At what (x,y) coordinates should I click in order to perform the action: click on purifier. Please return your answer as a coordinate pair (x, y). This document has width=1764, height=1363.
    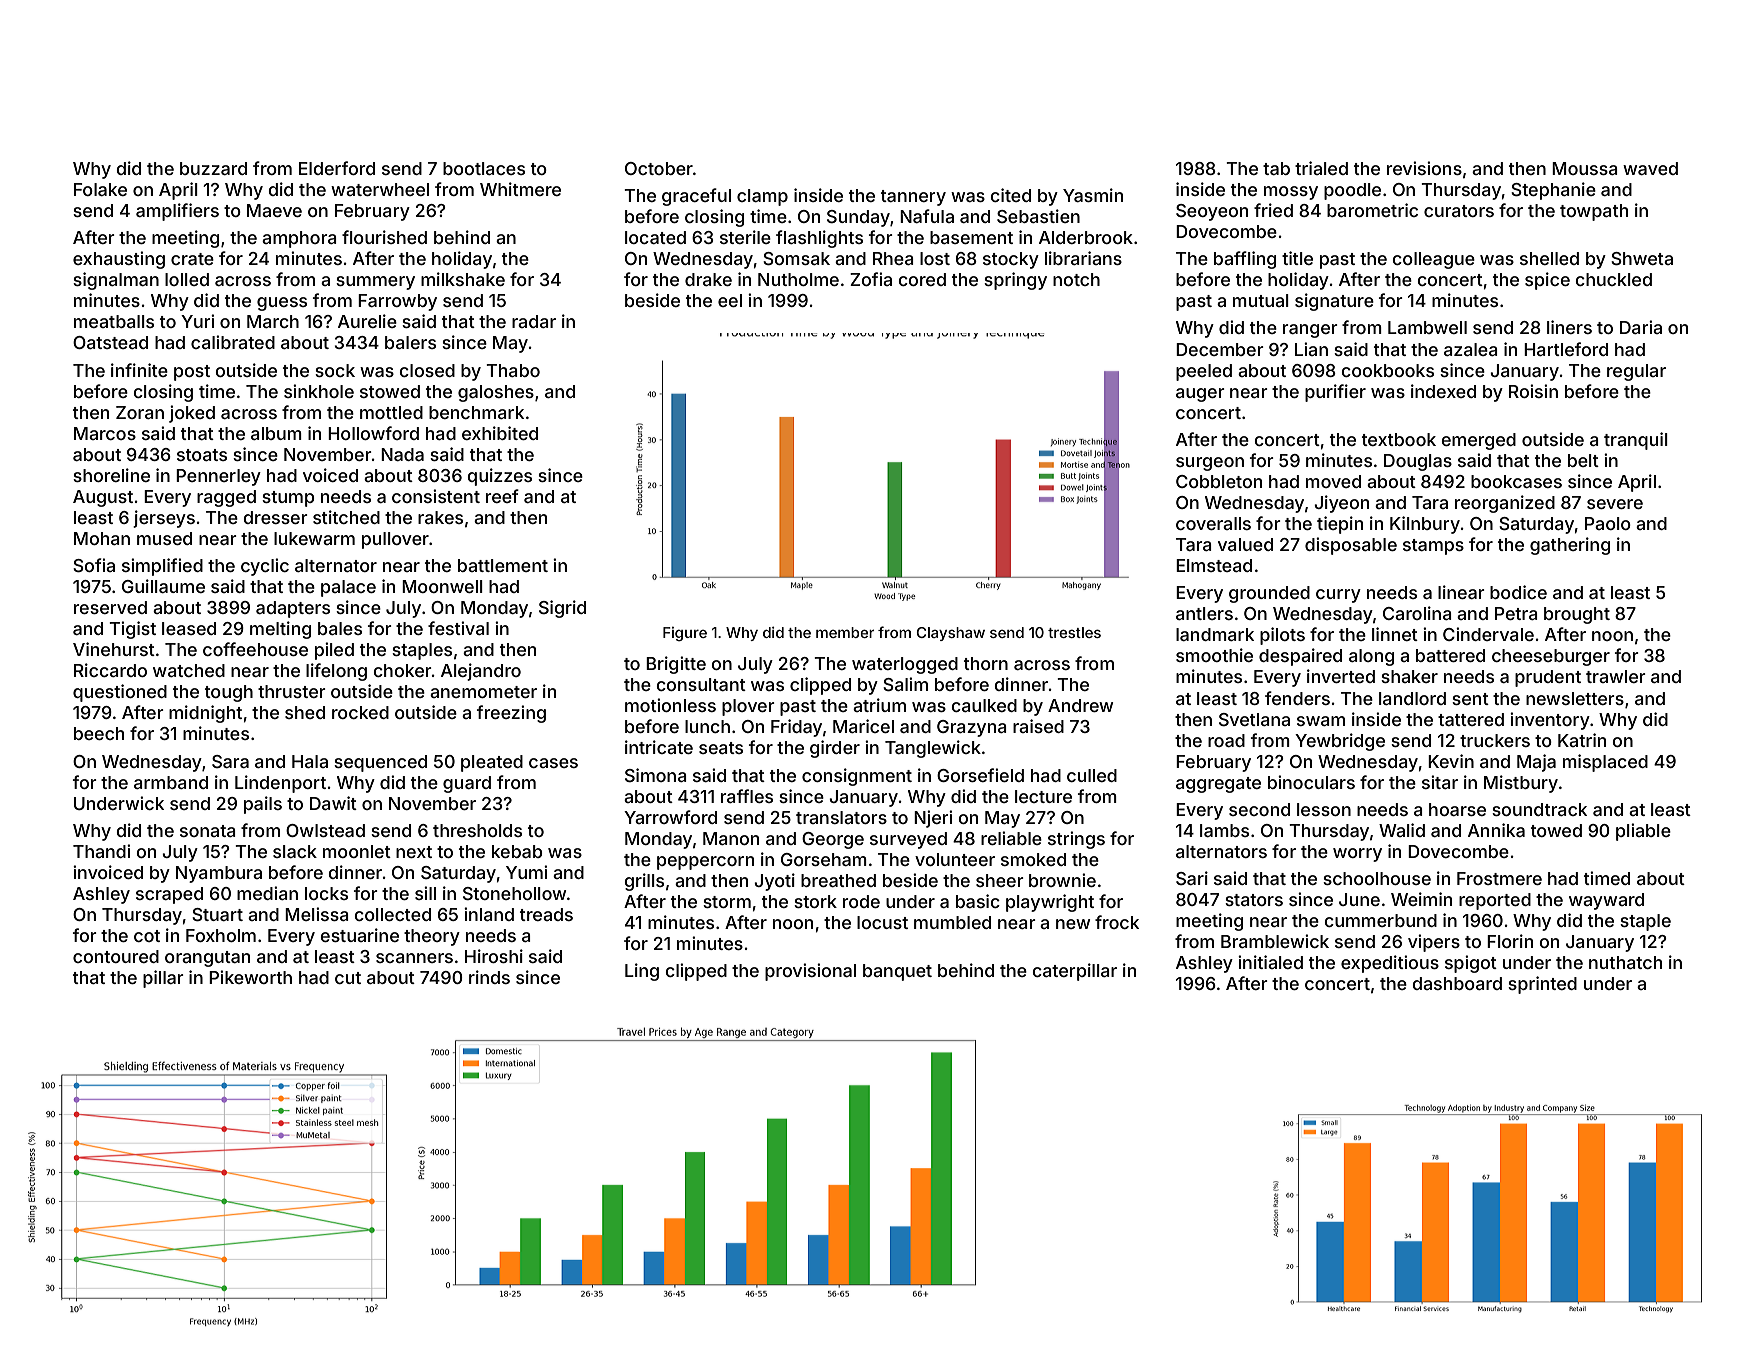
    Looking at the image, I should click on (1335, 393).
